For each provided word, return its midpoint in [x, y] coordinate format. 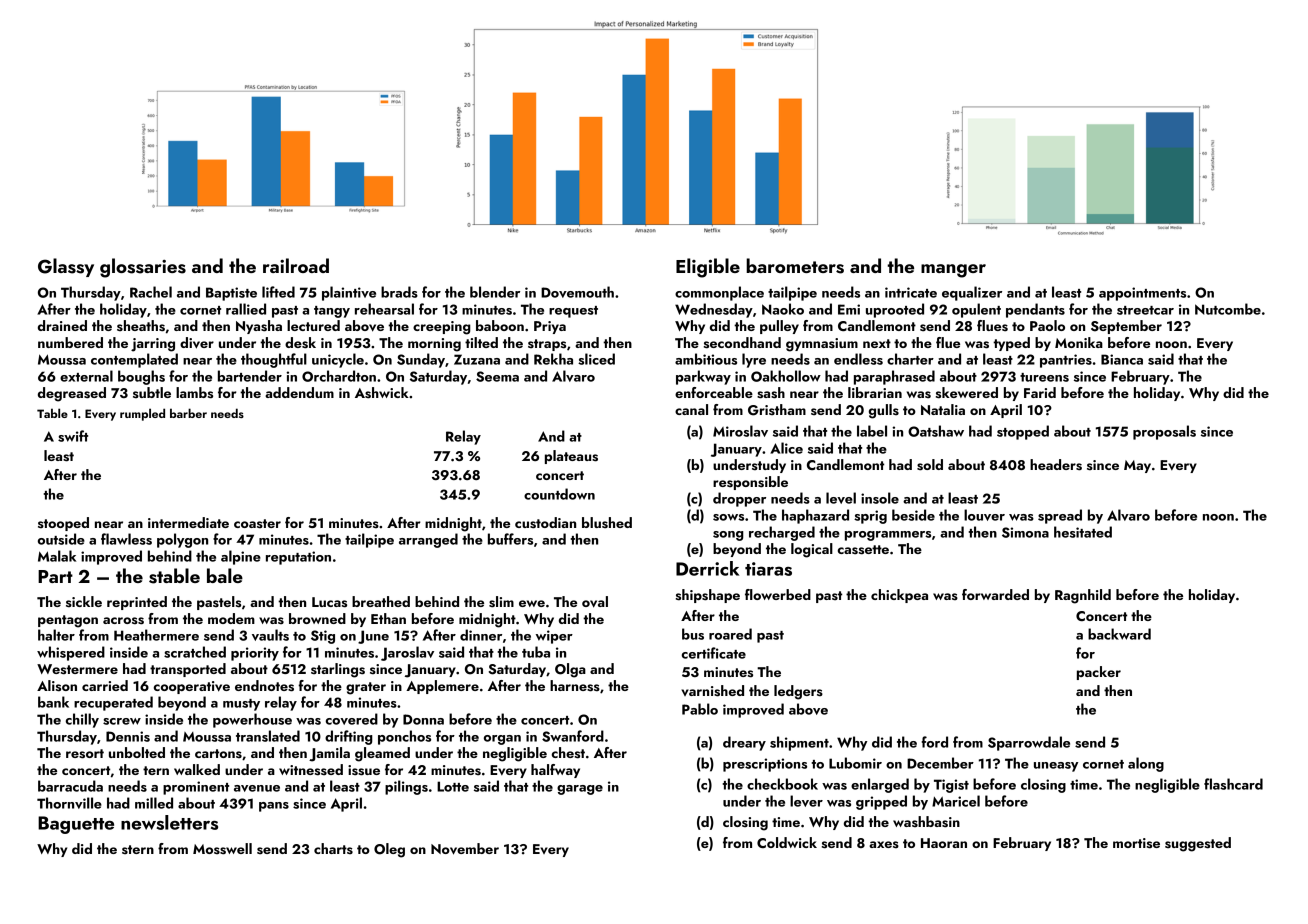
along [1146, 764]
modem [231, 618]
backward [1119, 634]
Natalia [943, 409]
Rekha [553, 359]
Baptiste [231, 294]
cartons [218, 753]
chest [568, 753]
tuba [536, 652]
